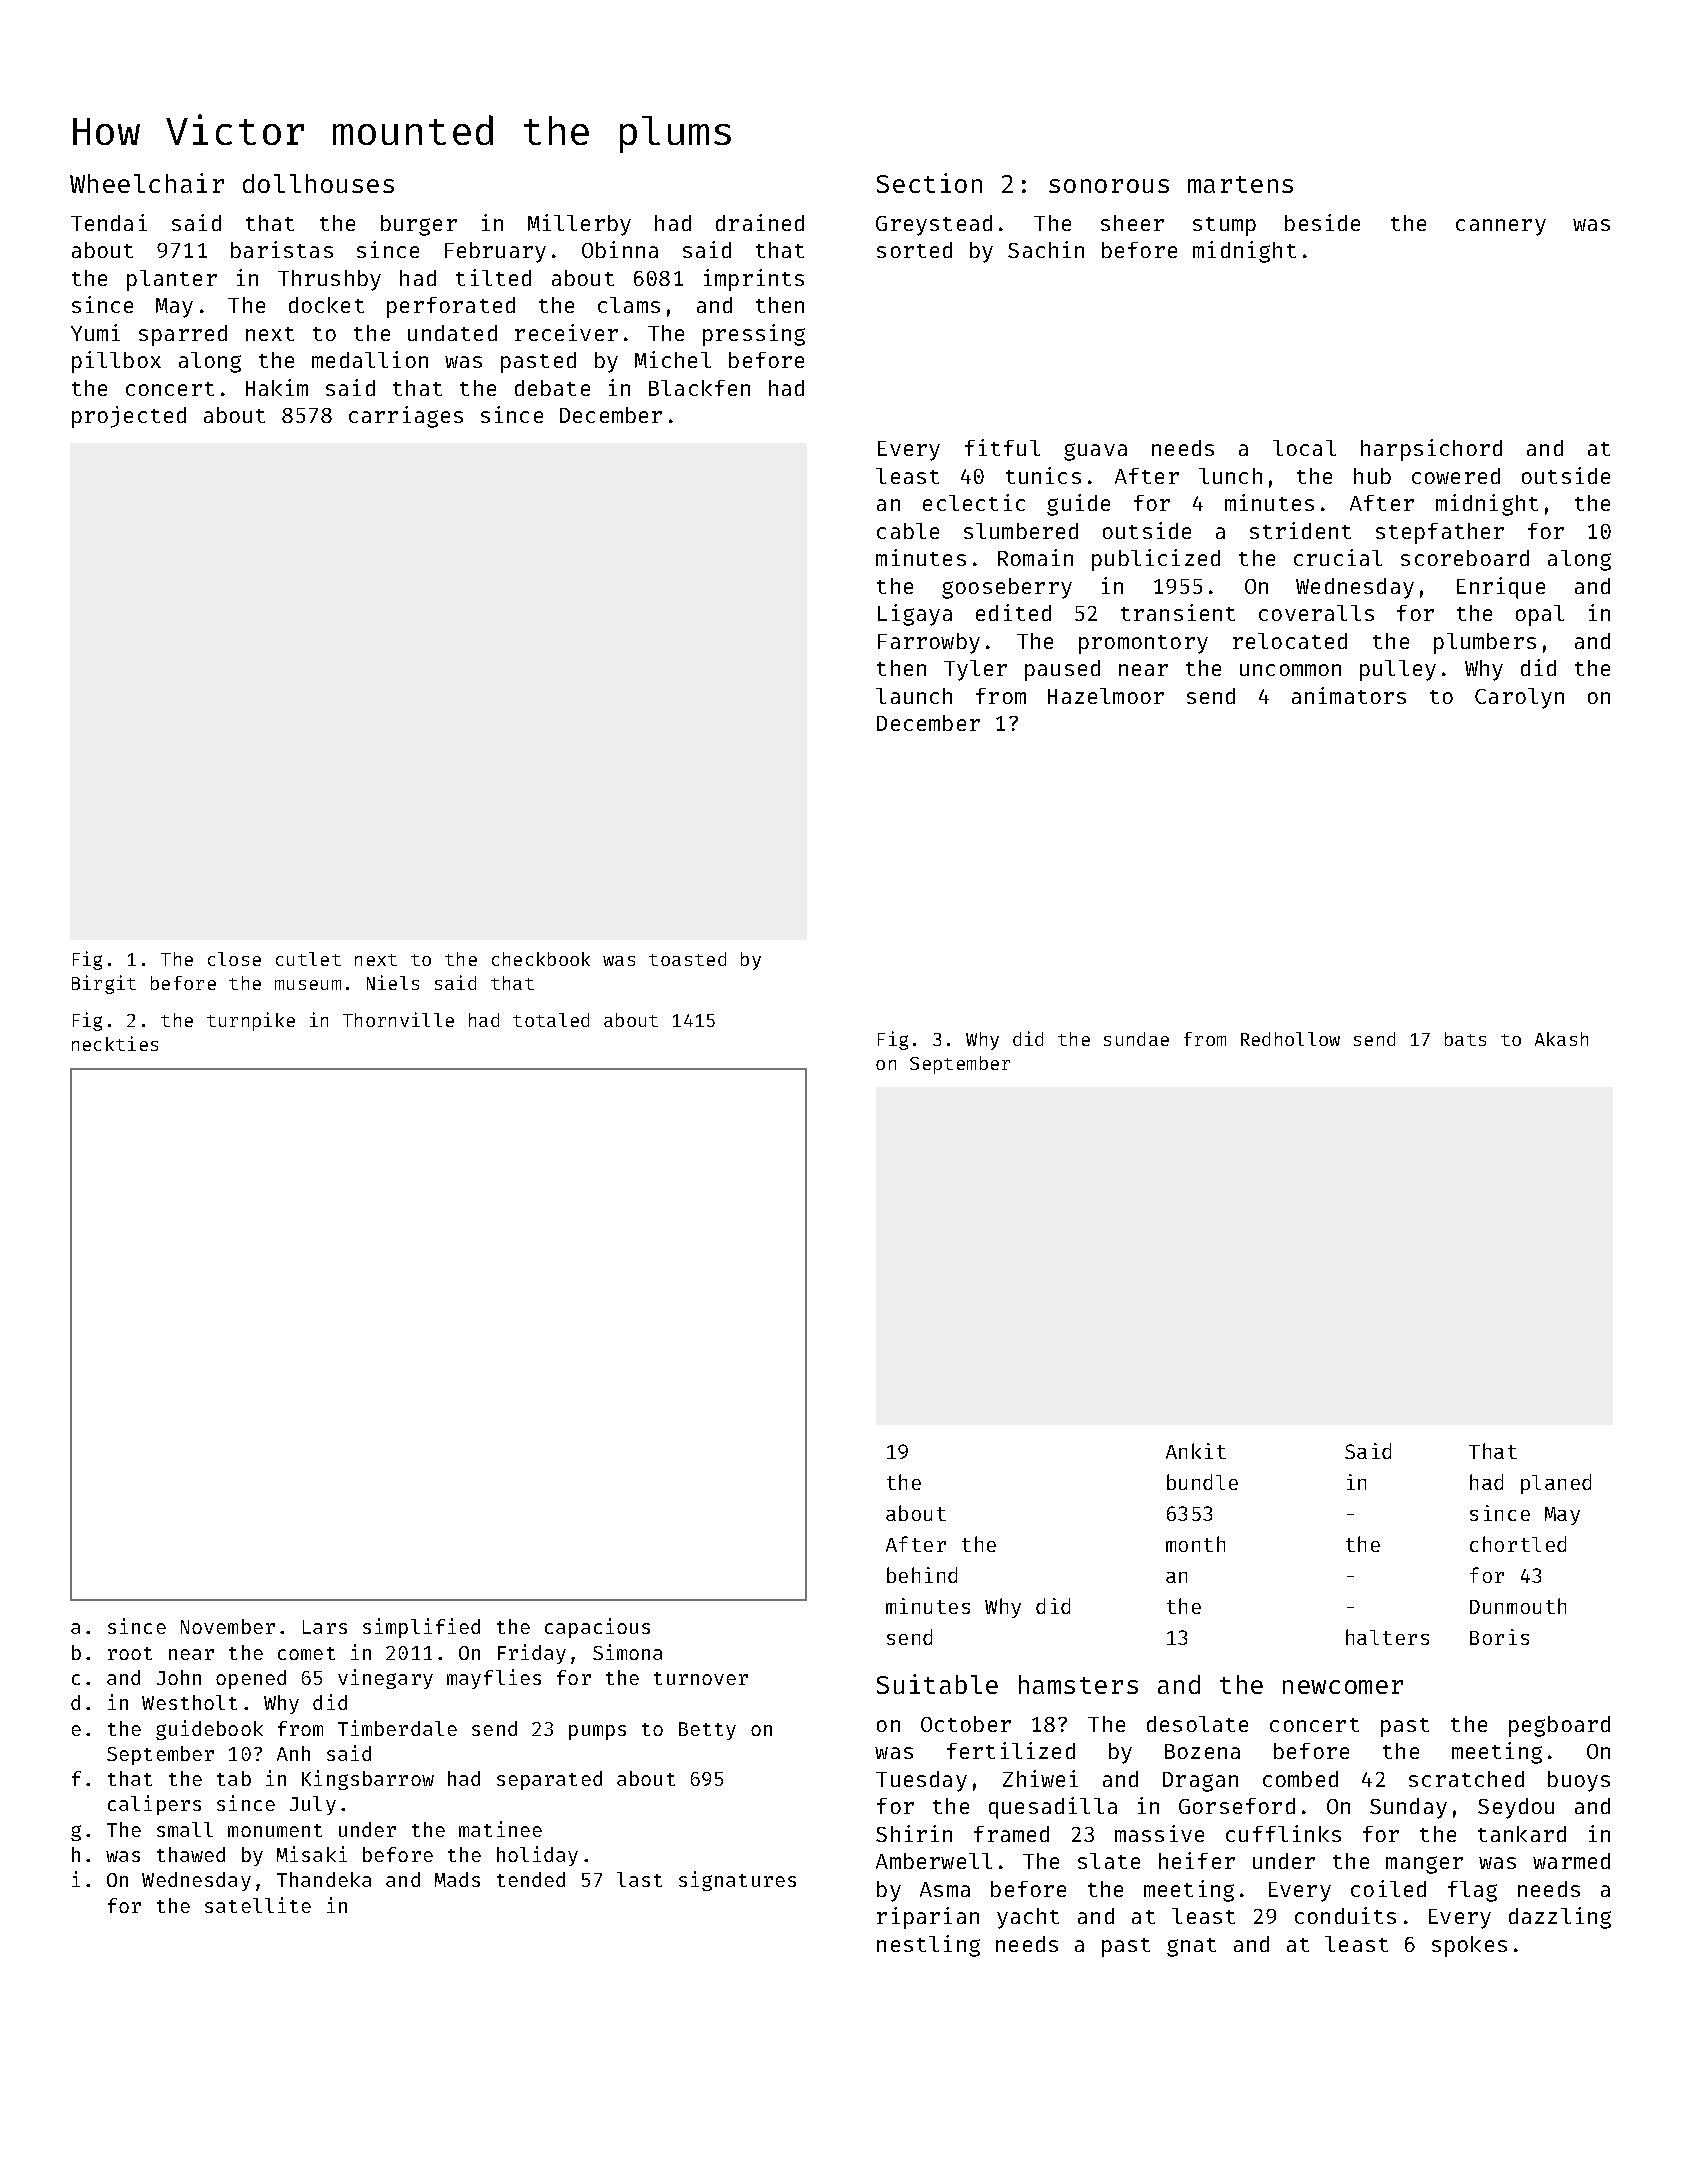 The image size is (1683, 2178). Describe the element at coordinates (1002, 447) in the screenshot. I see `fitful` at that location.
